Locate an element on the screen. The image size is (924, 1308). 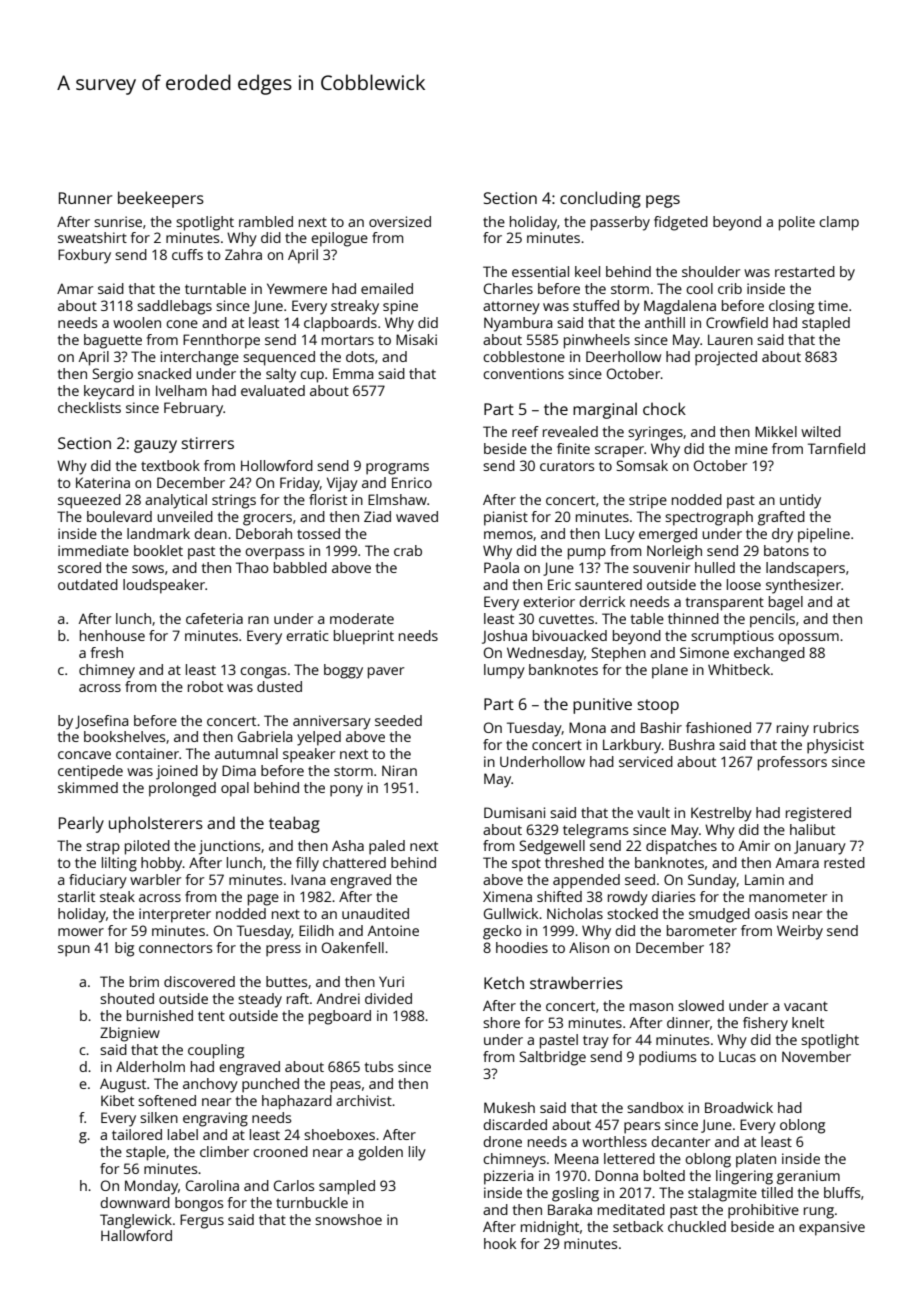
wilted is located at coordinates (821, 431).
